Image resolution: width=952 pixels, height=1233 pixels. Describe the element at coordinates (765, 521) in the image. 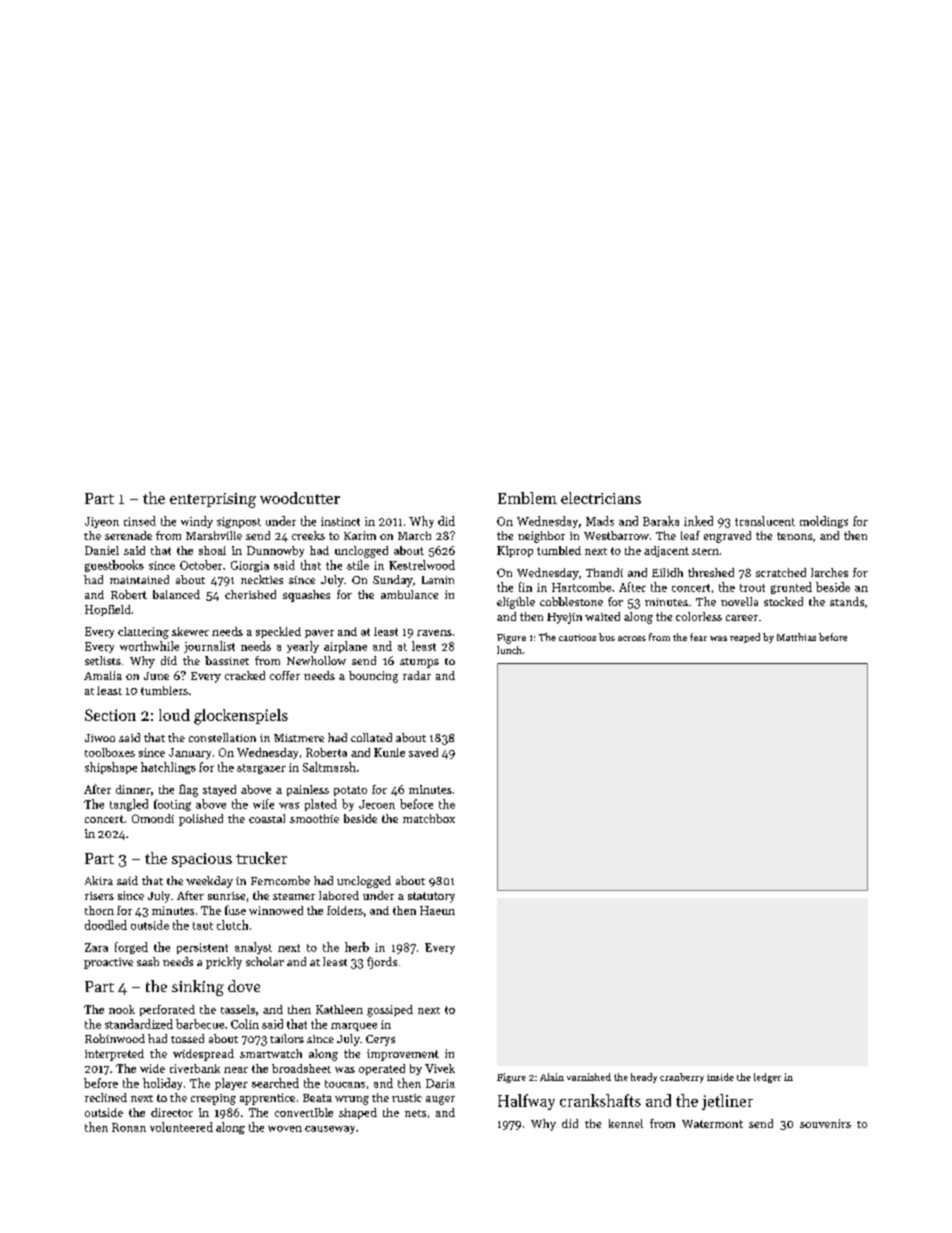

I see `translucent` at that location.
